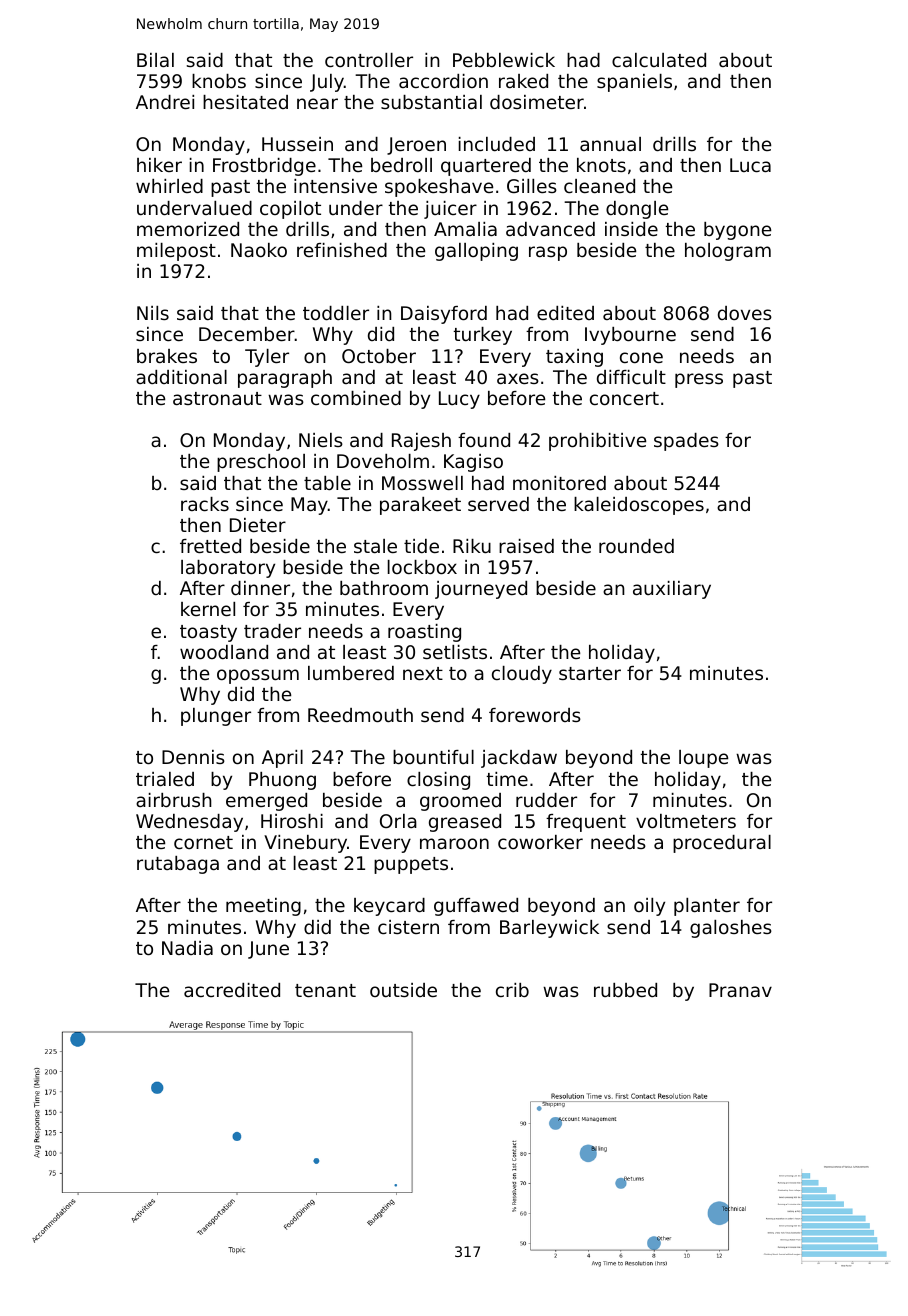  What do you see at coordinates (203, 842) in the document?
I see `cornet` at bounding box center [203, 842].
